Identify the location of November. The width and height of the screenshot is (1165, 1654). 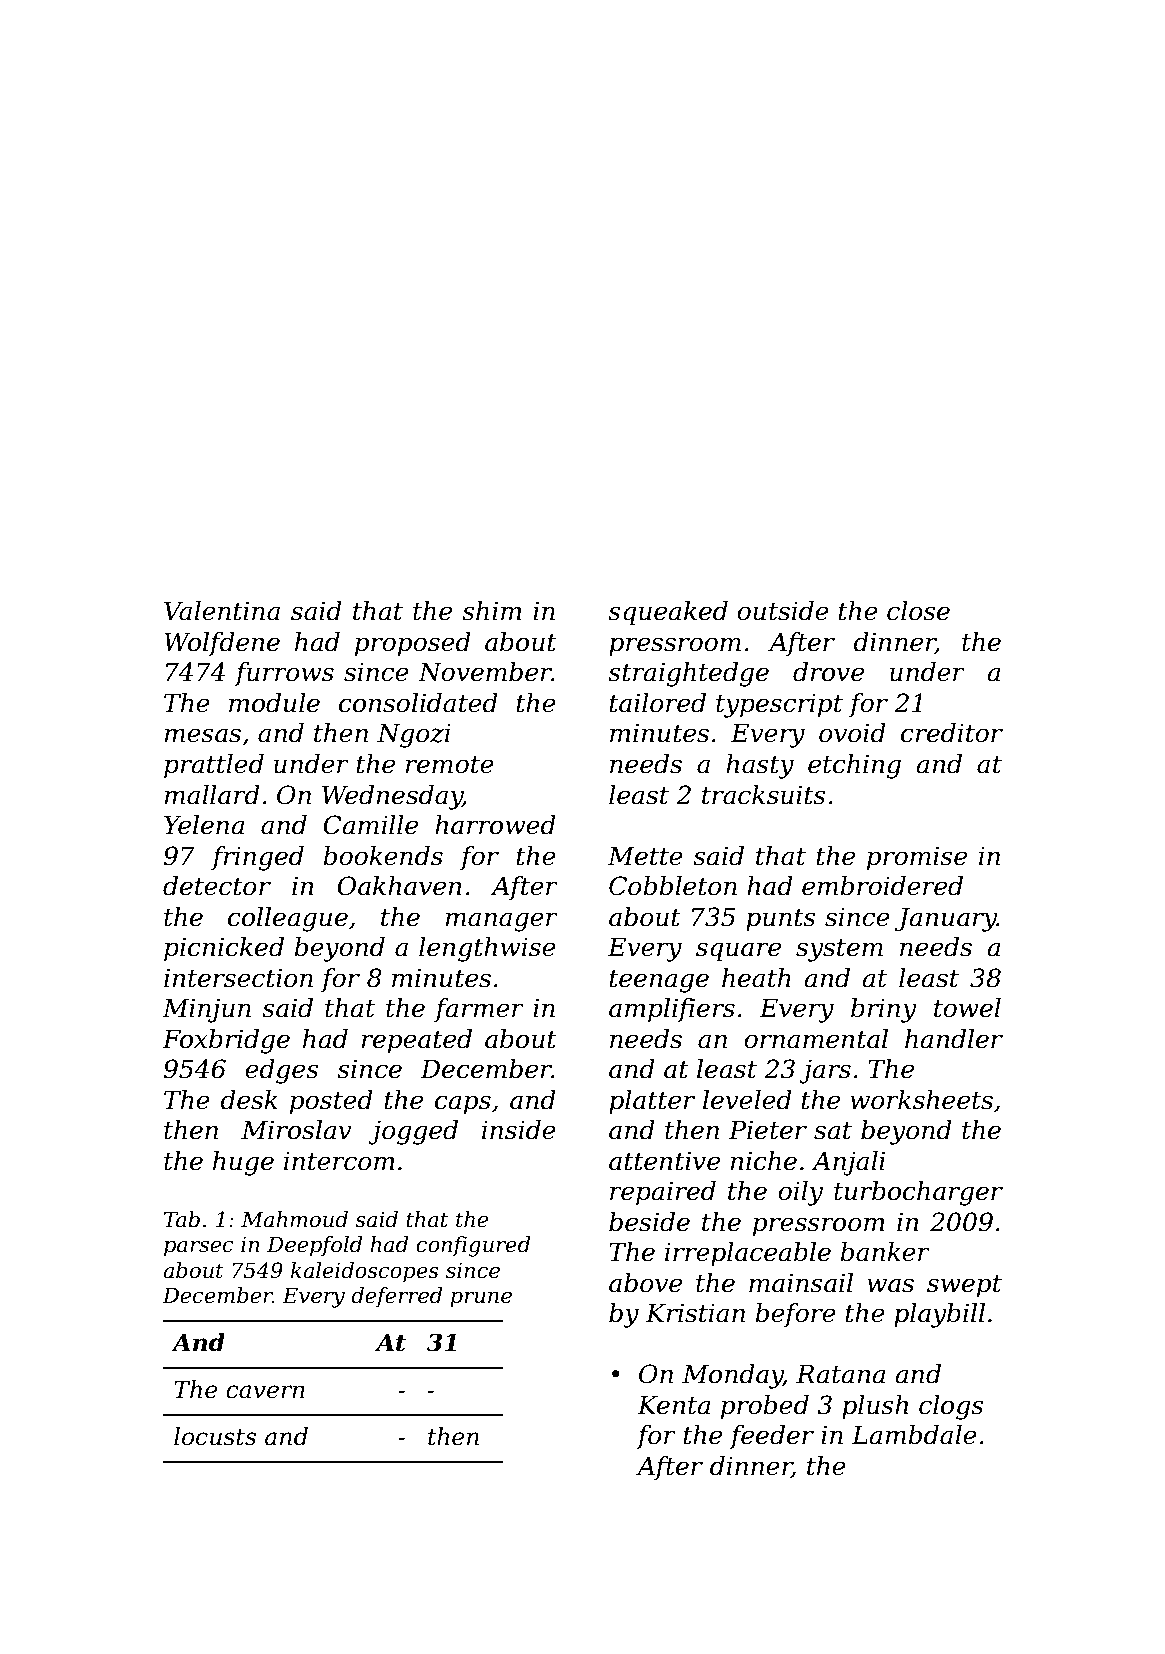
(485, 672).
